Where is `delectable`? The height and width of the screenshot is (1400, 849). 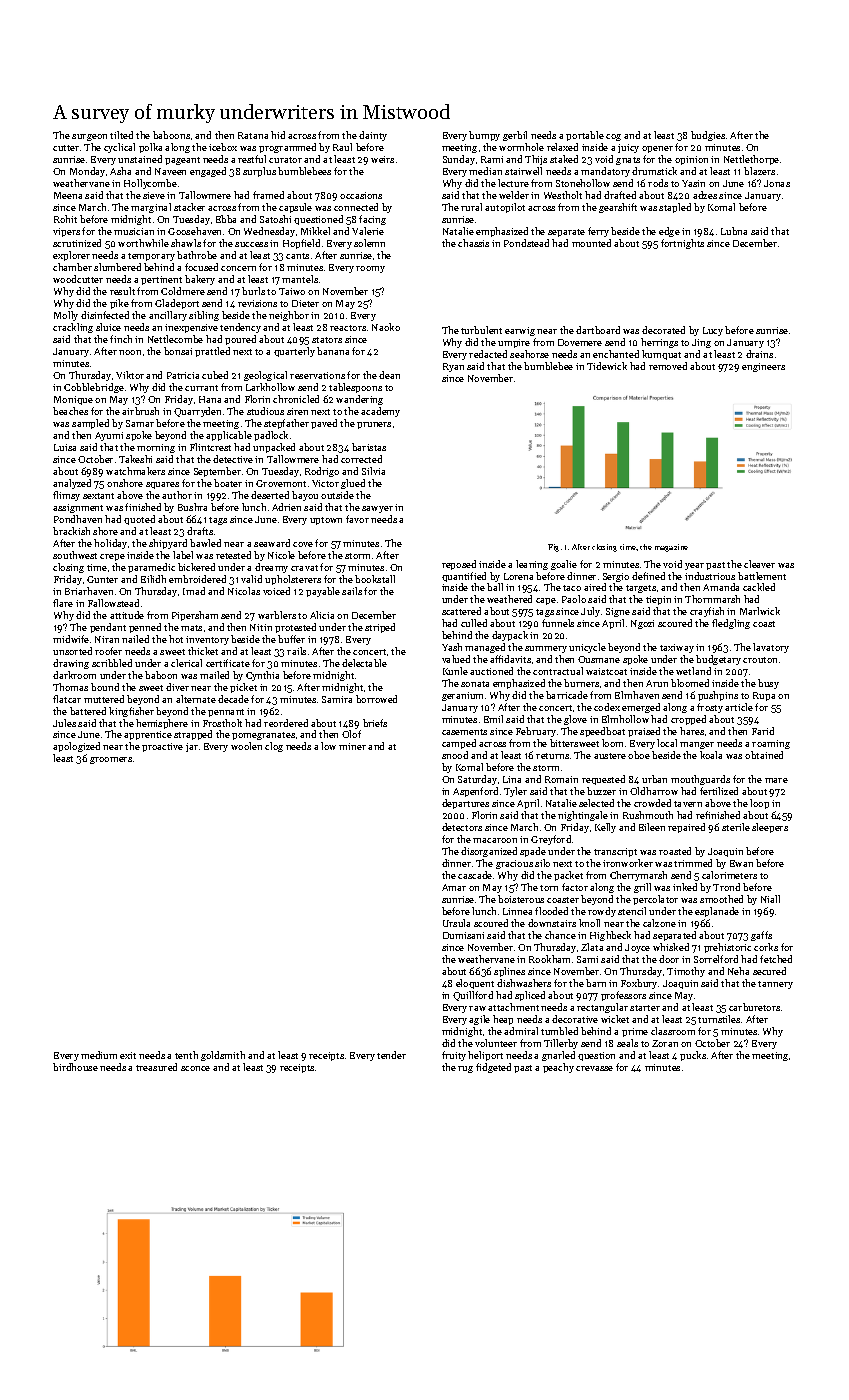
delectable is located at coordinates (364, 663).
